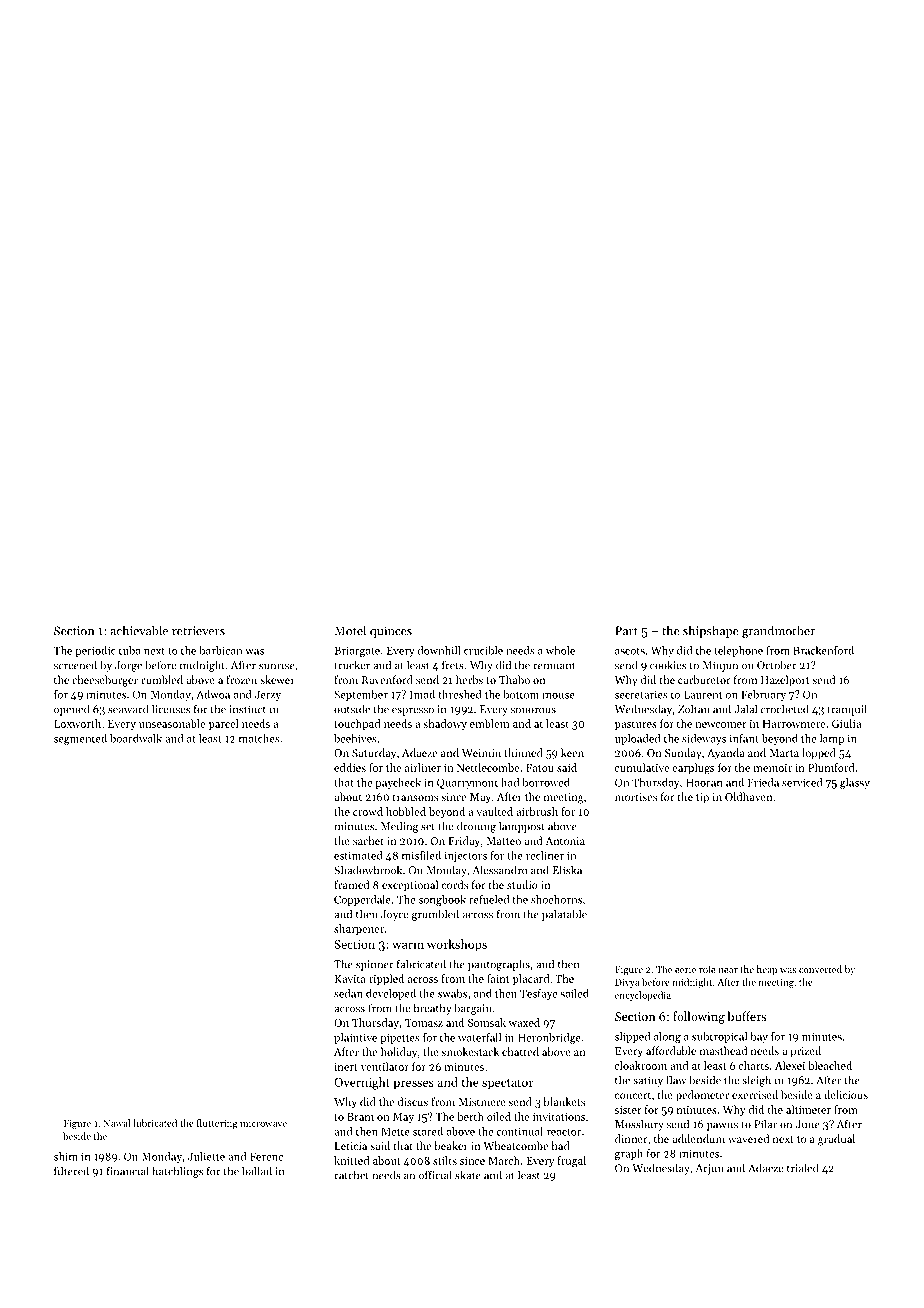 This page has width=924, height=1308. What do you see at coordinates (521, 694) in the page?
I see `bottom` at bounding box center [521, 694].
